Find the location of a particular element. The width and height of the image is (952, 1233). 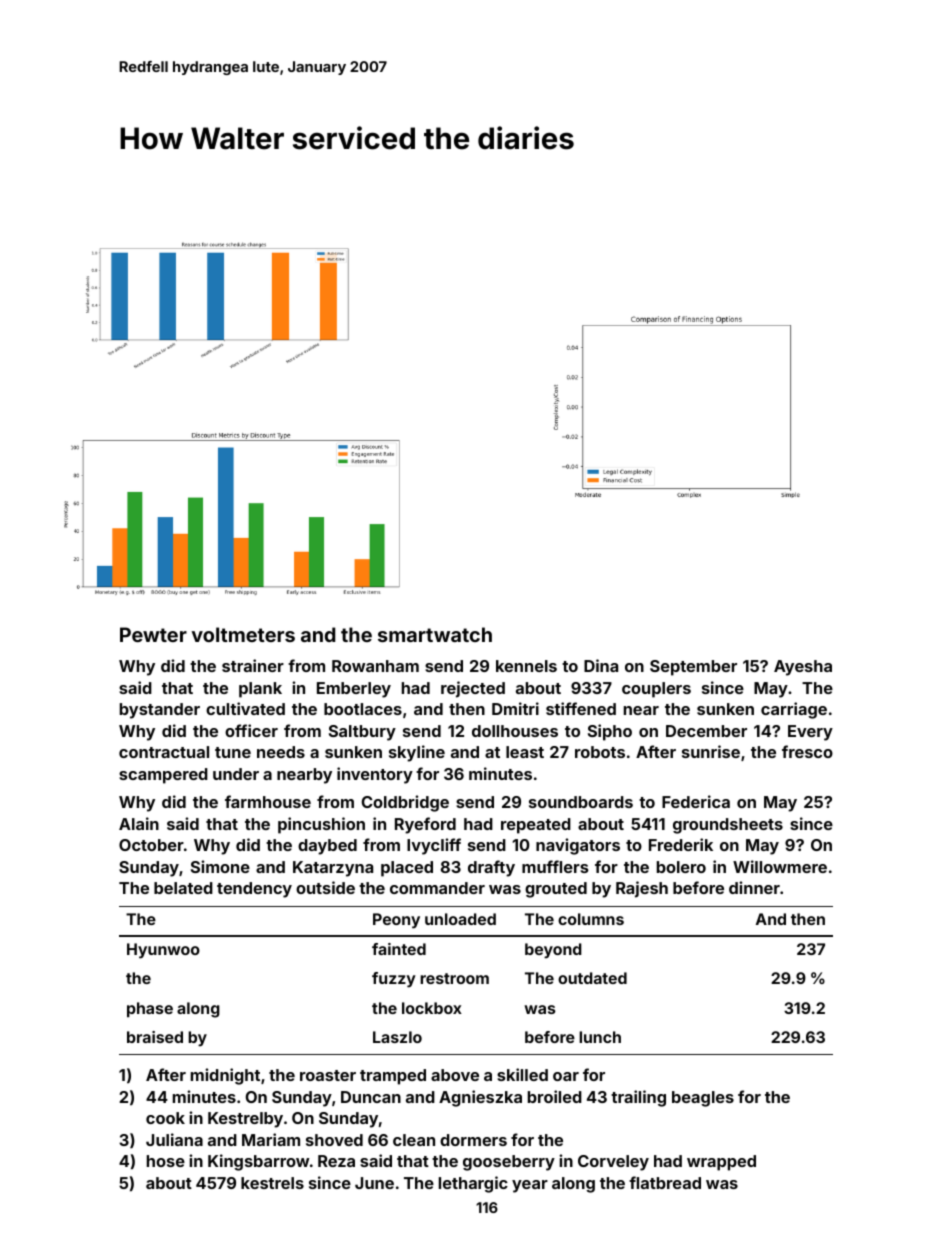

kestrels is located at coordinates (272, 1183).
